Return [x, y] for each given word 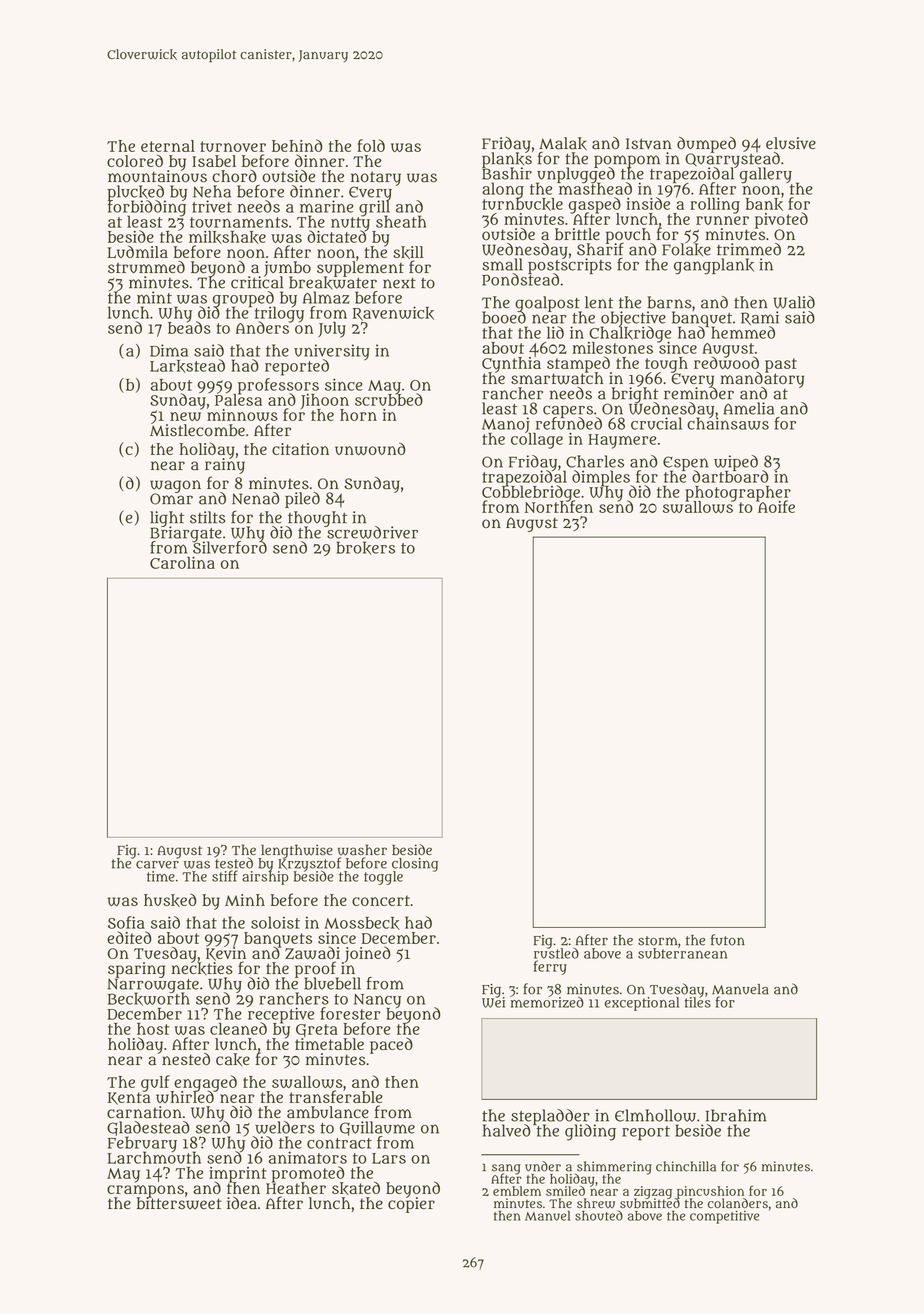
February [142, 1144]
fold [371, 145]
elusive [791, 143]
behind [297, 145]
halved [506, 1131]
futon [728, 940]
